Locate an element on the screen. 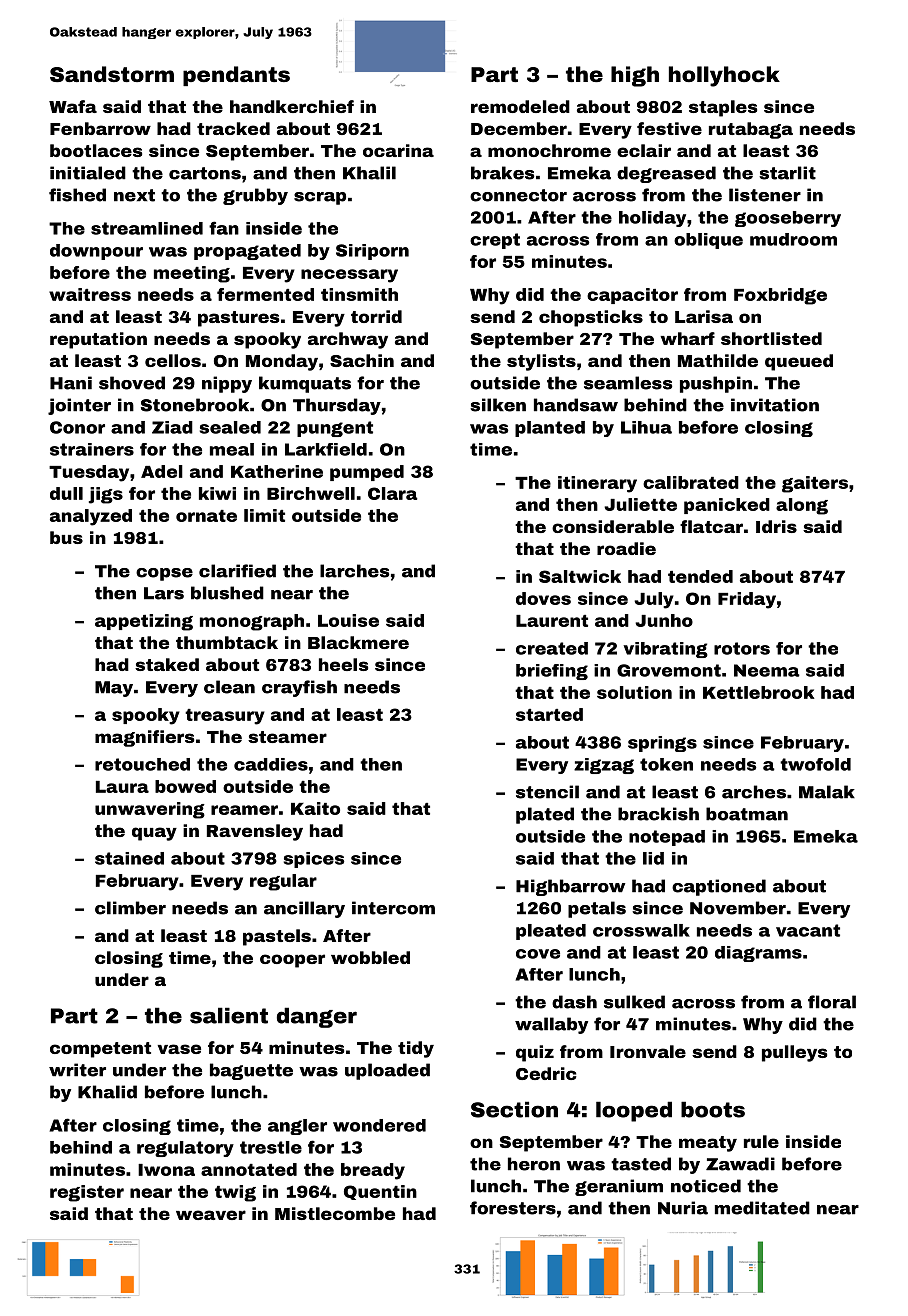  regular is located at coordinates (283, 882).
